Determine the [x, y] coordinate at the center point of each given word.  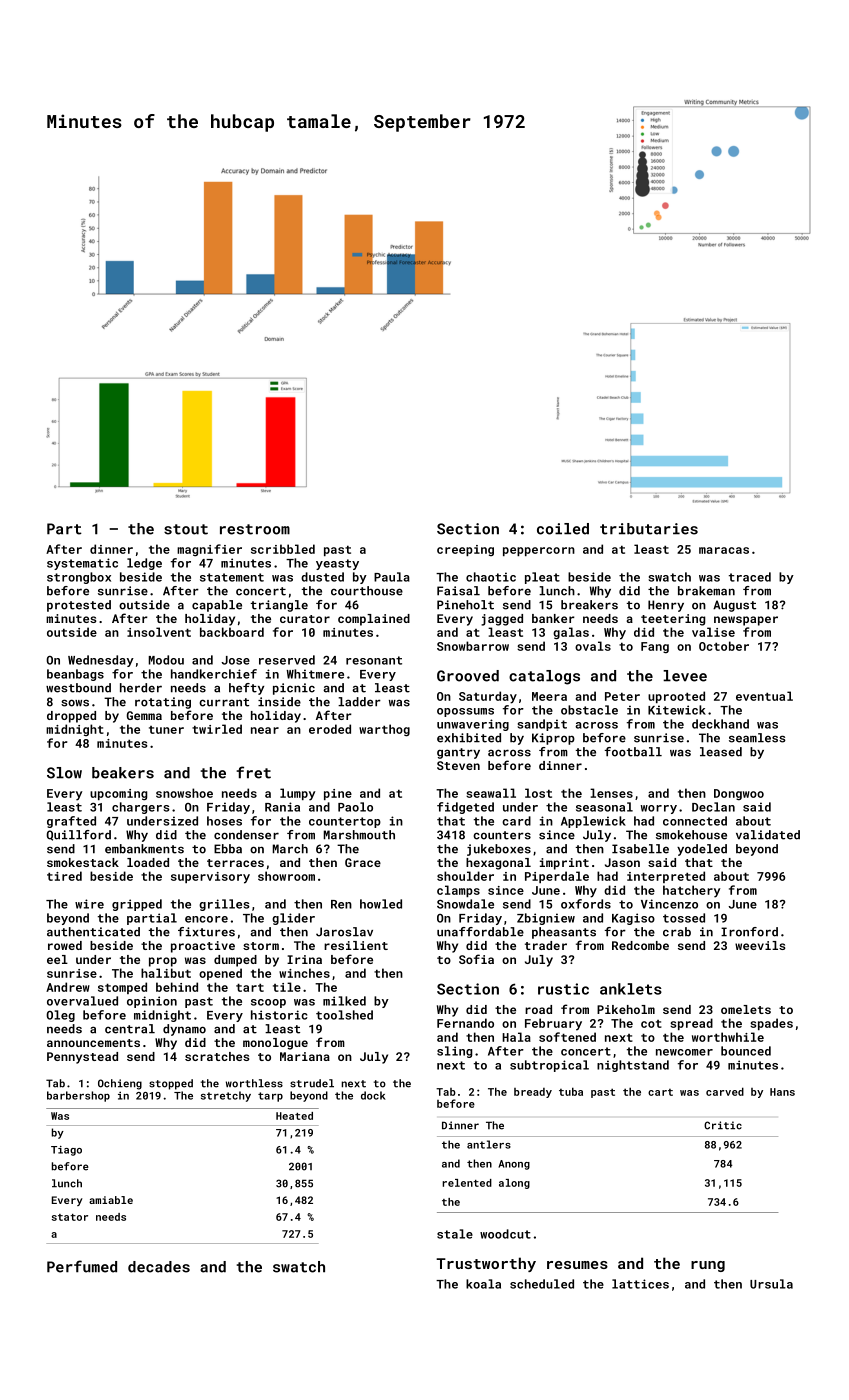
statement [232, 577]
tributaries [649, 529]
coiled [563, 529]
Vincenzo [669, 904]
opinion [152, 1002]
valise [713, 632]
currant [224, 702]
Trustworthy [486, 1264]
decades [159, 1267]
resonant [374, 660]
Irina [304, 959]
